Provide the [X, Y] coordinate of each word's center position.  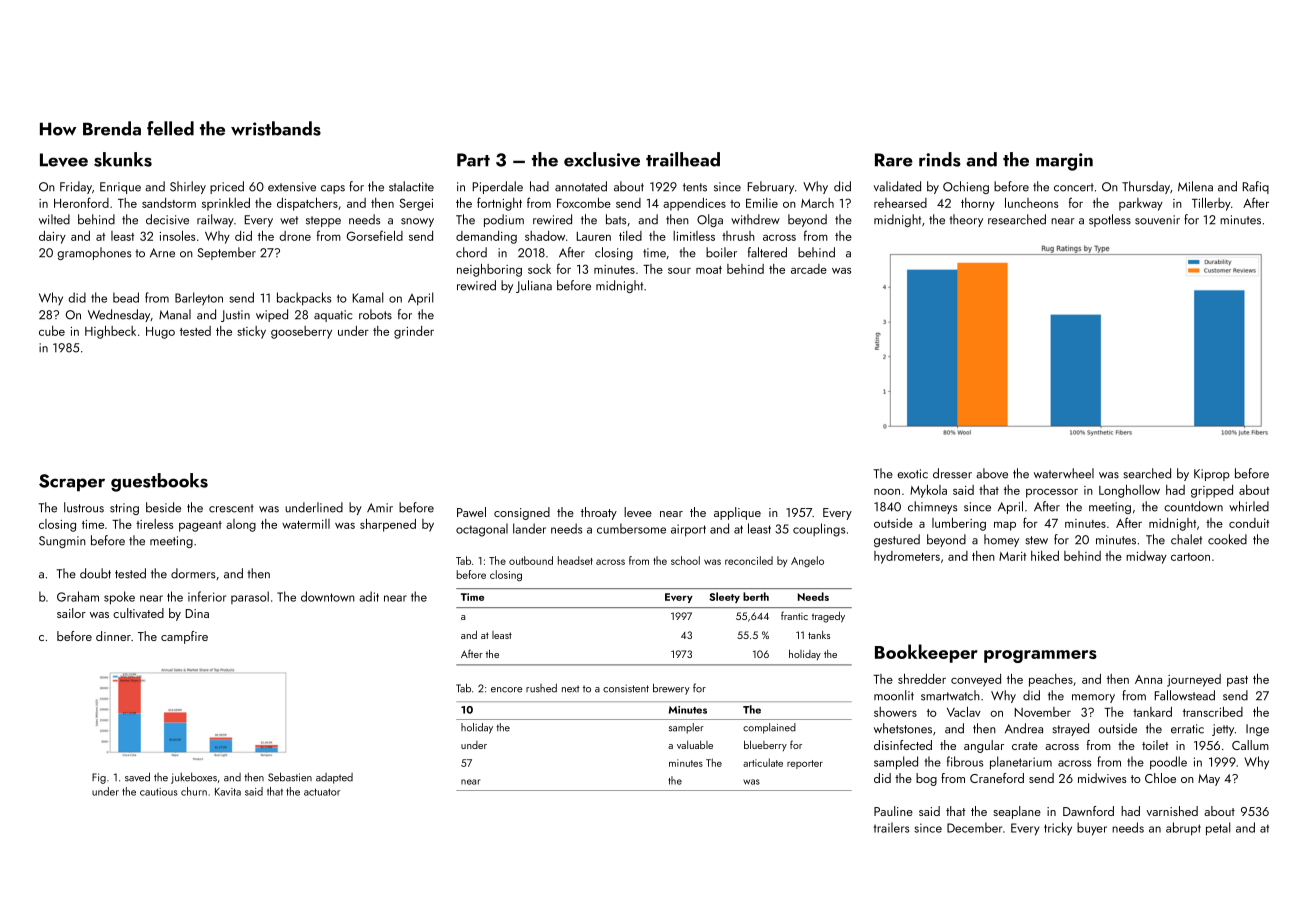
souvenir [1157, 220]
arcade [809, 269]
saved [137, 777]
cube [52, 331]
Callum [1250, 745]
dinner [113, 636]
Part [473, 160]
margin [1064, 162]
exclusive [602, 159]
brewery [671, 689]
